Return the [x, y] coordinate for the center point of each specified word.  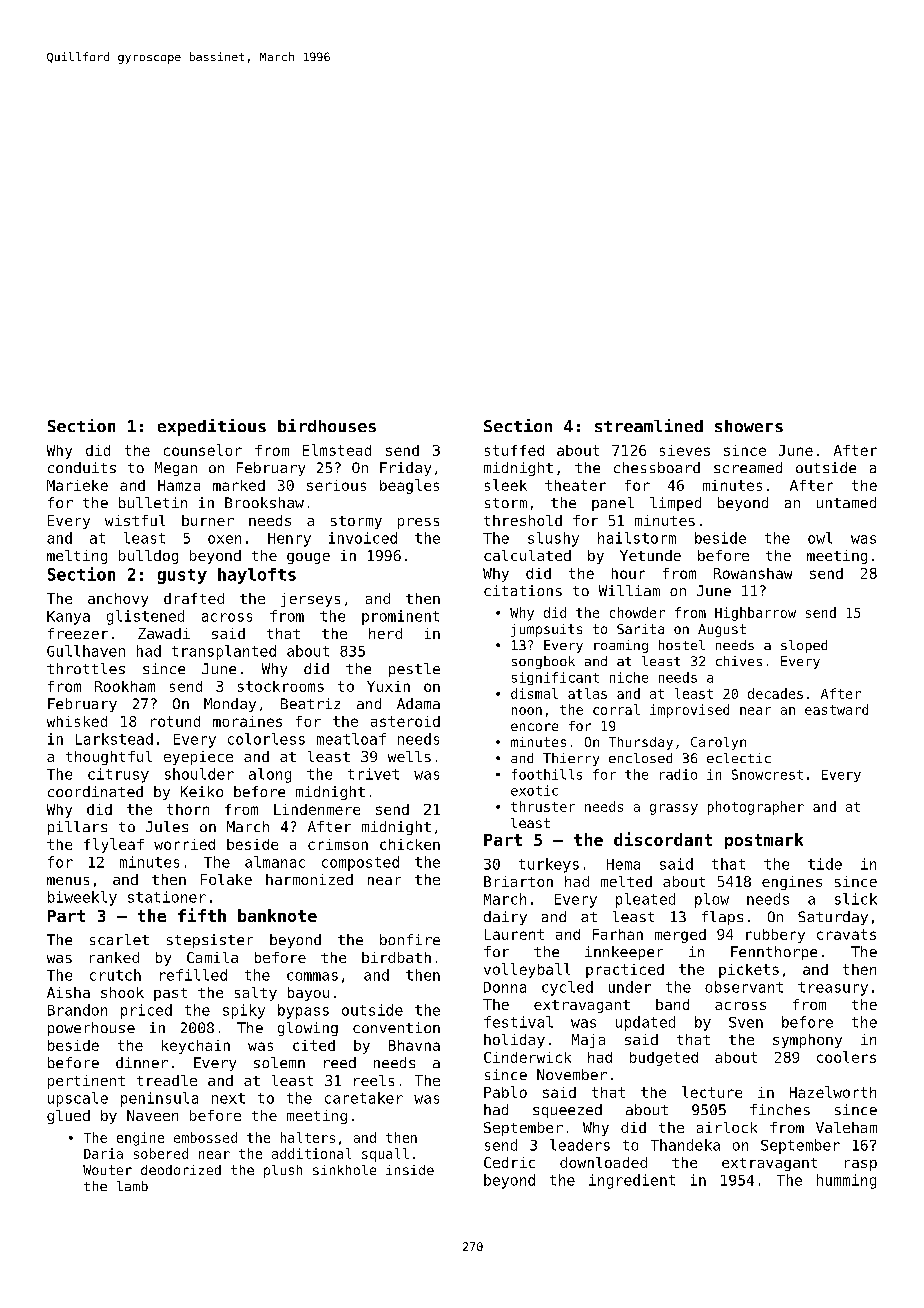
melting [77, 557]
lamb [132, 1186]
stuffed [514, 450]
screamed [748, 467]
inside [410, 1170]
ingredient [632, 1181]
